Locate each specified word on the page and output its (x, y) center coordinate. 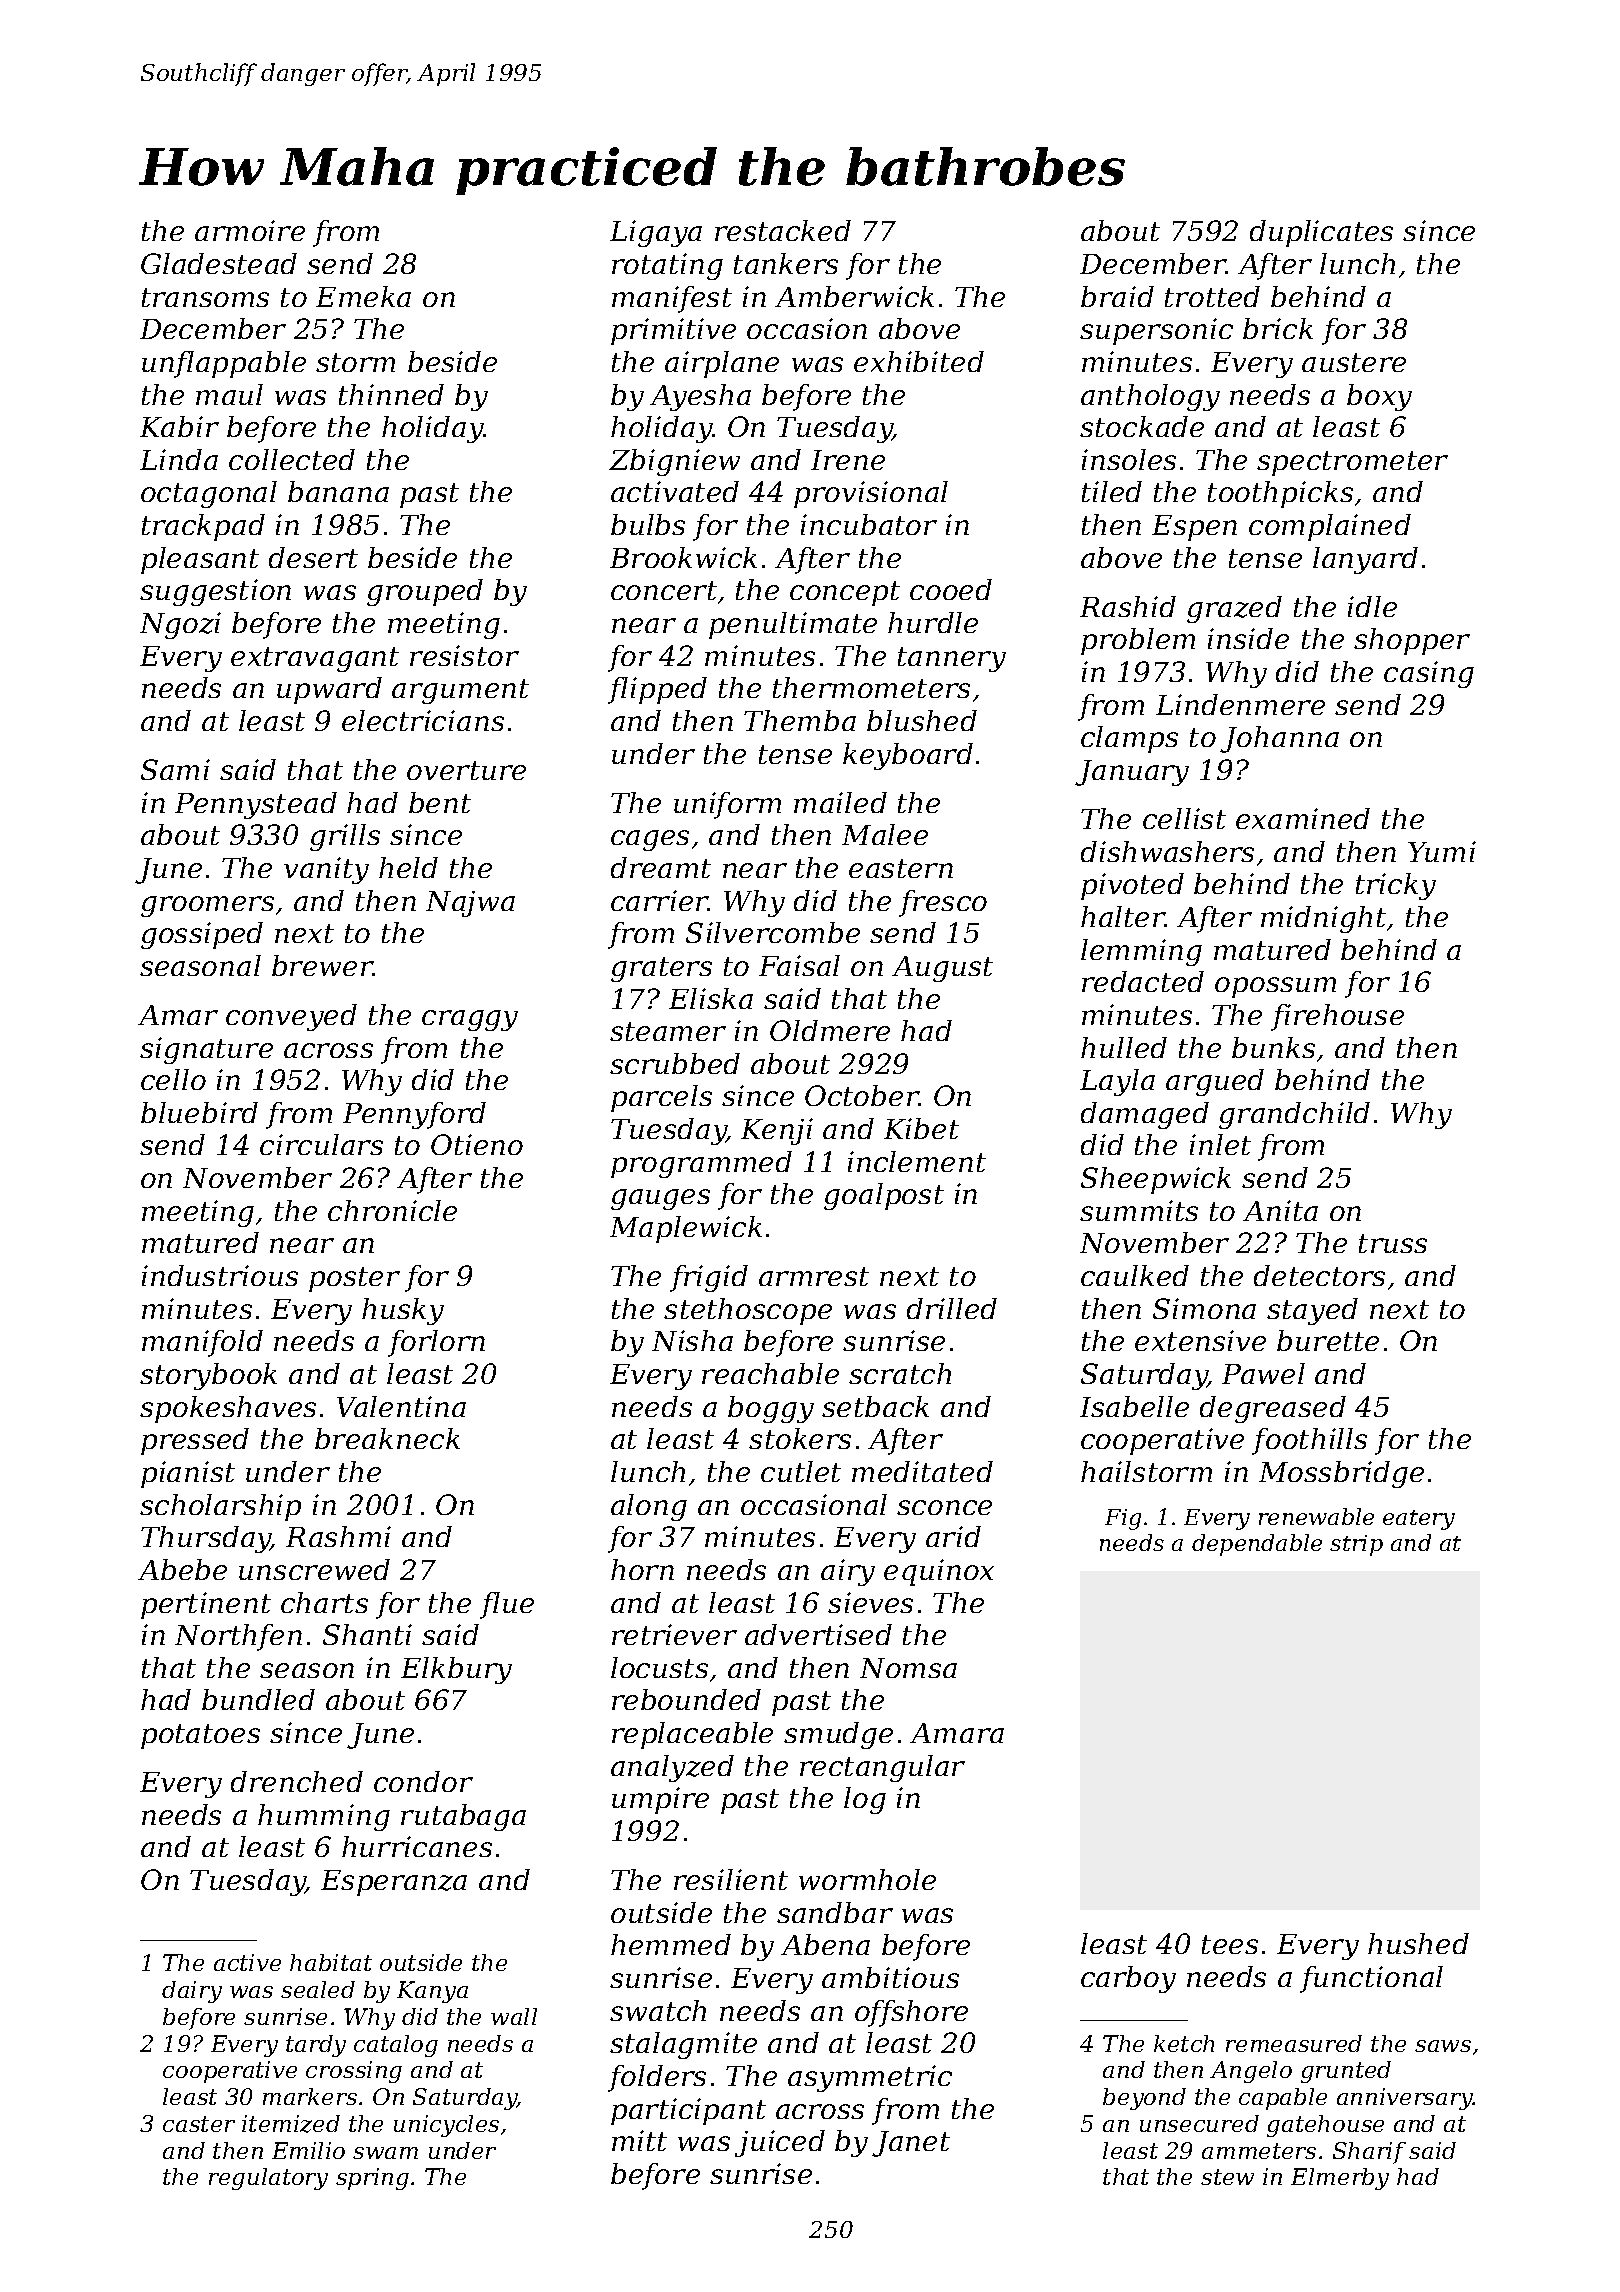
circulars (321, 1144)
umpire (660, 1800)
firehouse (1337, 1017)
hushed (1418, 1943)
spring (372, 2179)
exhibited (919, 361)
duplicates (1321, 233)
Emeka (363, 296)
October (862, 1095)
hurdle (933, 622)
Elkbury (456, 1670)
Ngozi (180, 625)
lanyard (1365, 560)
